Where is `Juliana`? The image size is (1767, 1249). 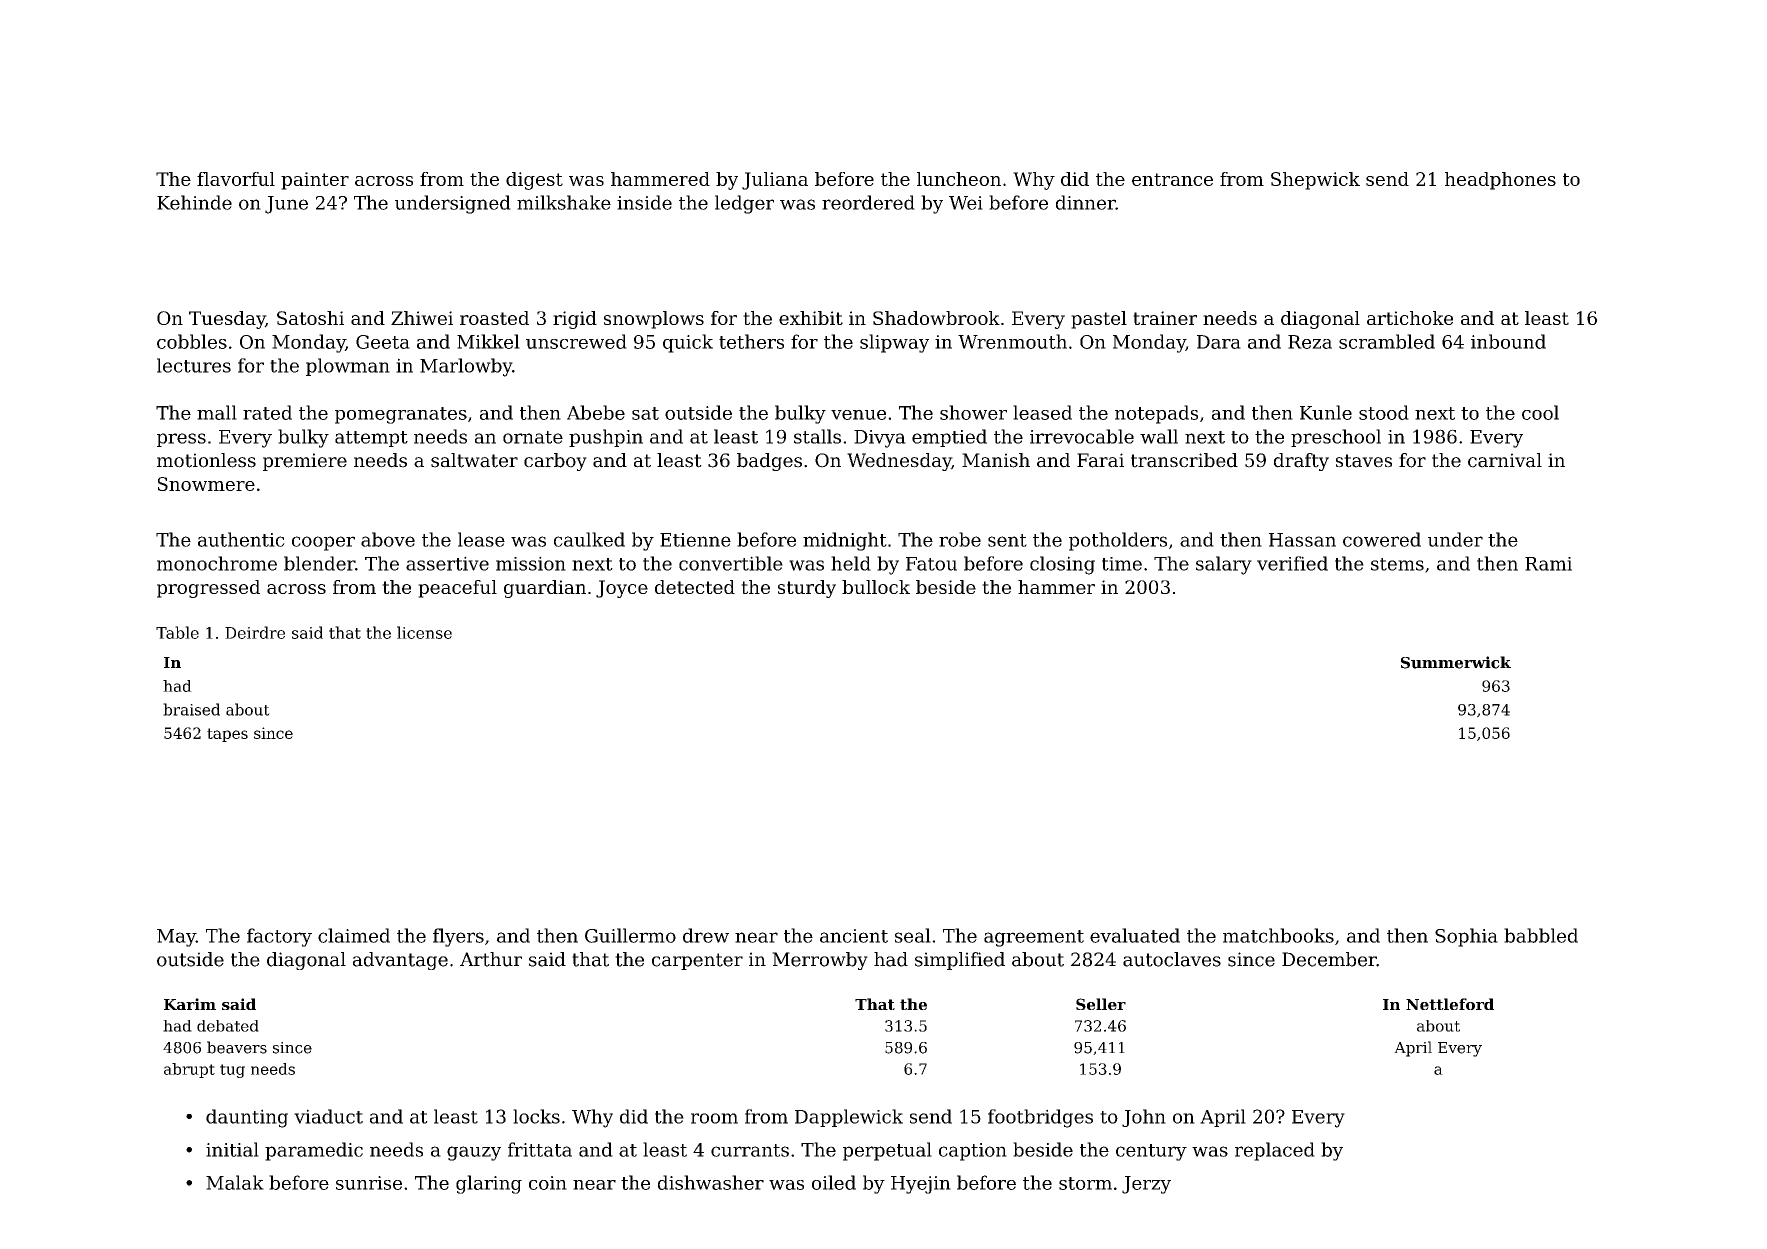 Juliana is located at coordinates (775, 181).
